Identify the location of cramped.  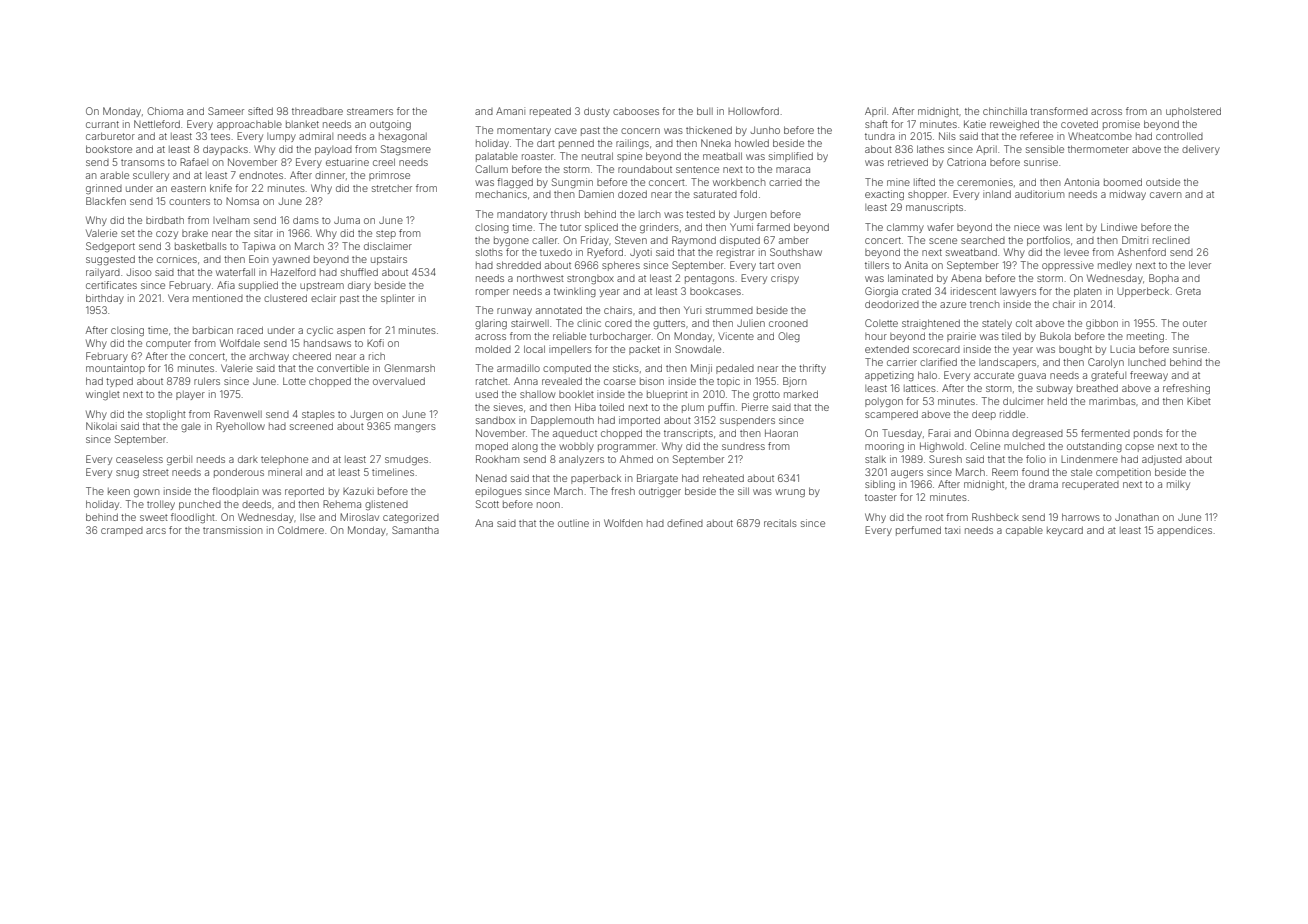
(122, 531).
